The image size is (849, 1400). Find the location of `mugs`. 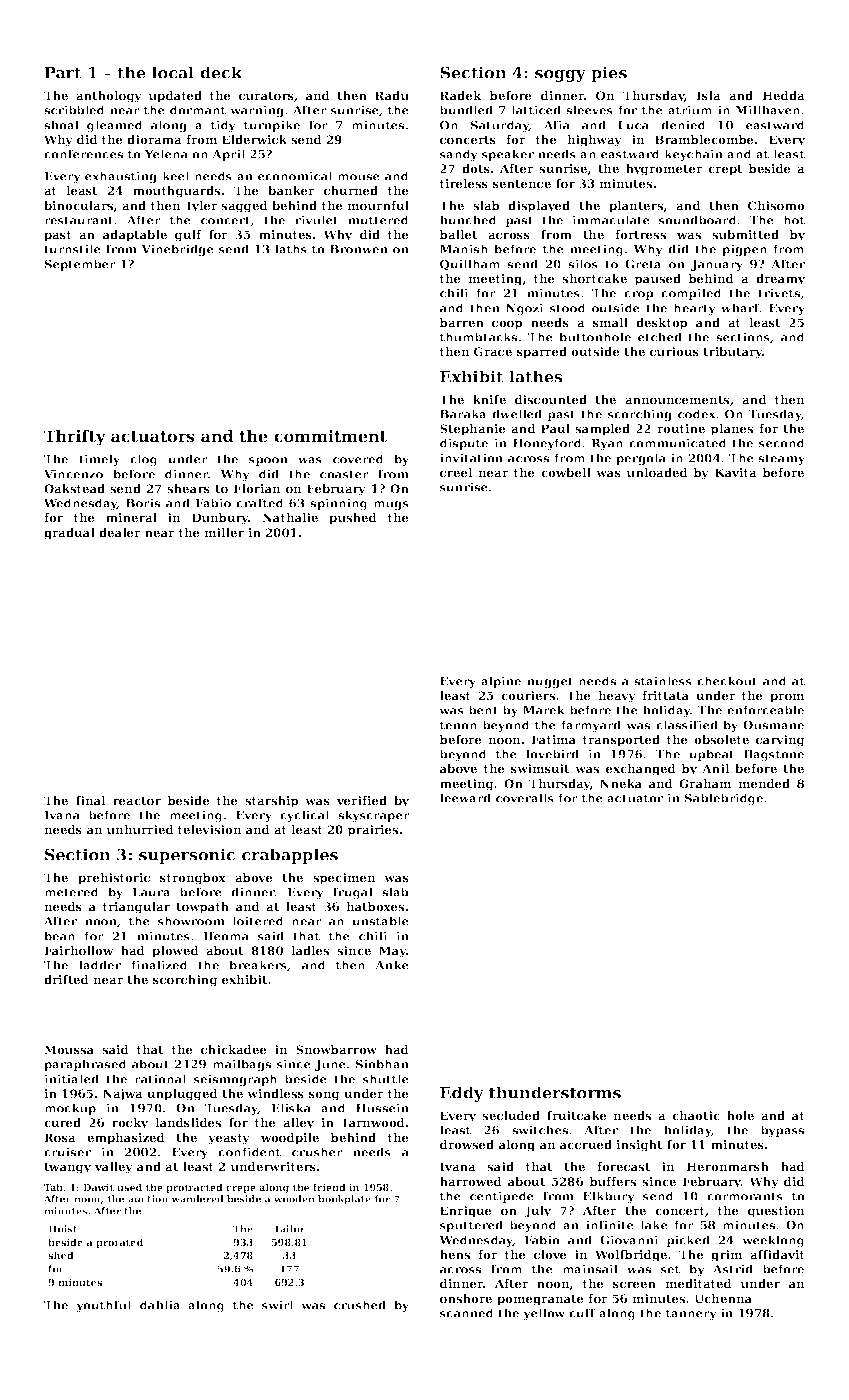

mugs is located at coordinates (391, 505).
